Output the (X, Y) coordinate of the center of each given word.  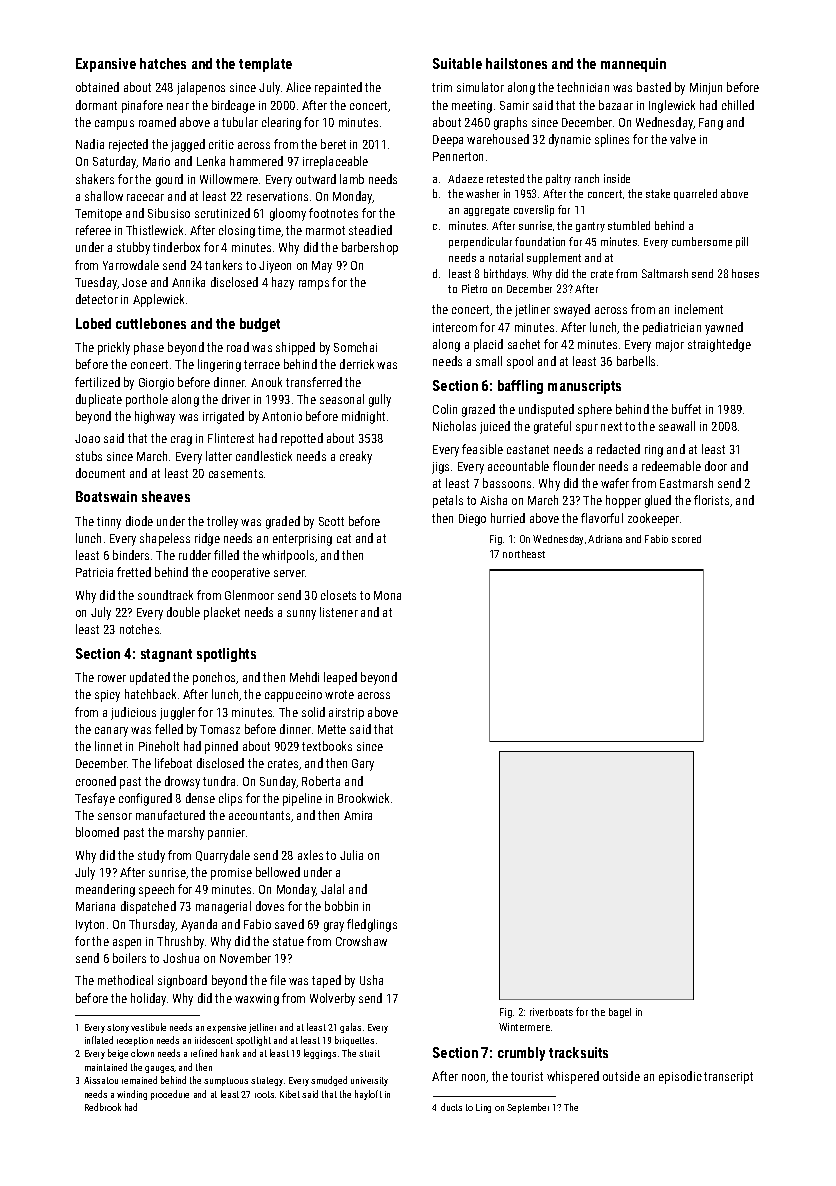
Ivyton (90, 926)
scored (686, 539)
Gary (363, 765)
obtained (97, 87)
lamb (352, 179)
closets (338, 595)
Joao (87, 438)
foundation (540, 241)
